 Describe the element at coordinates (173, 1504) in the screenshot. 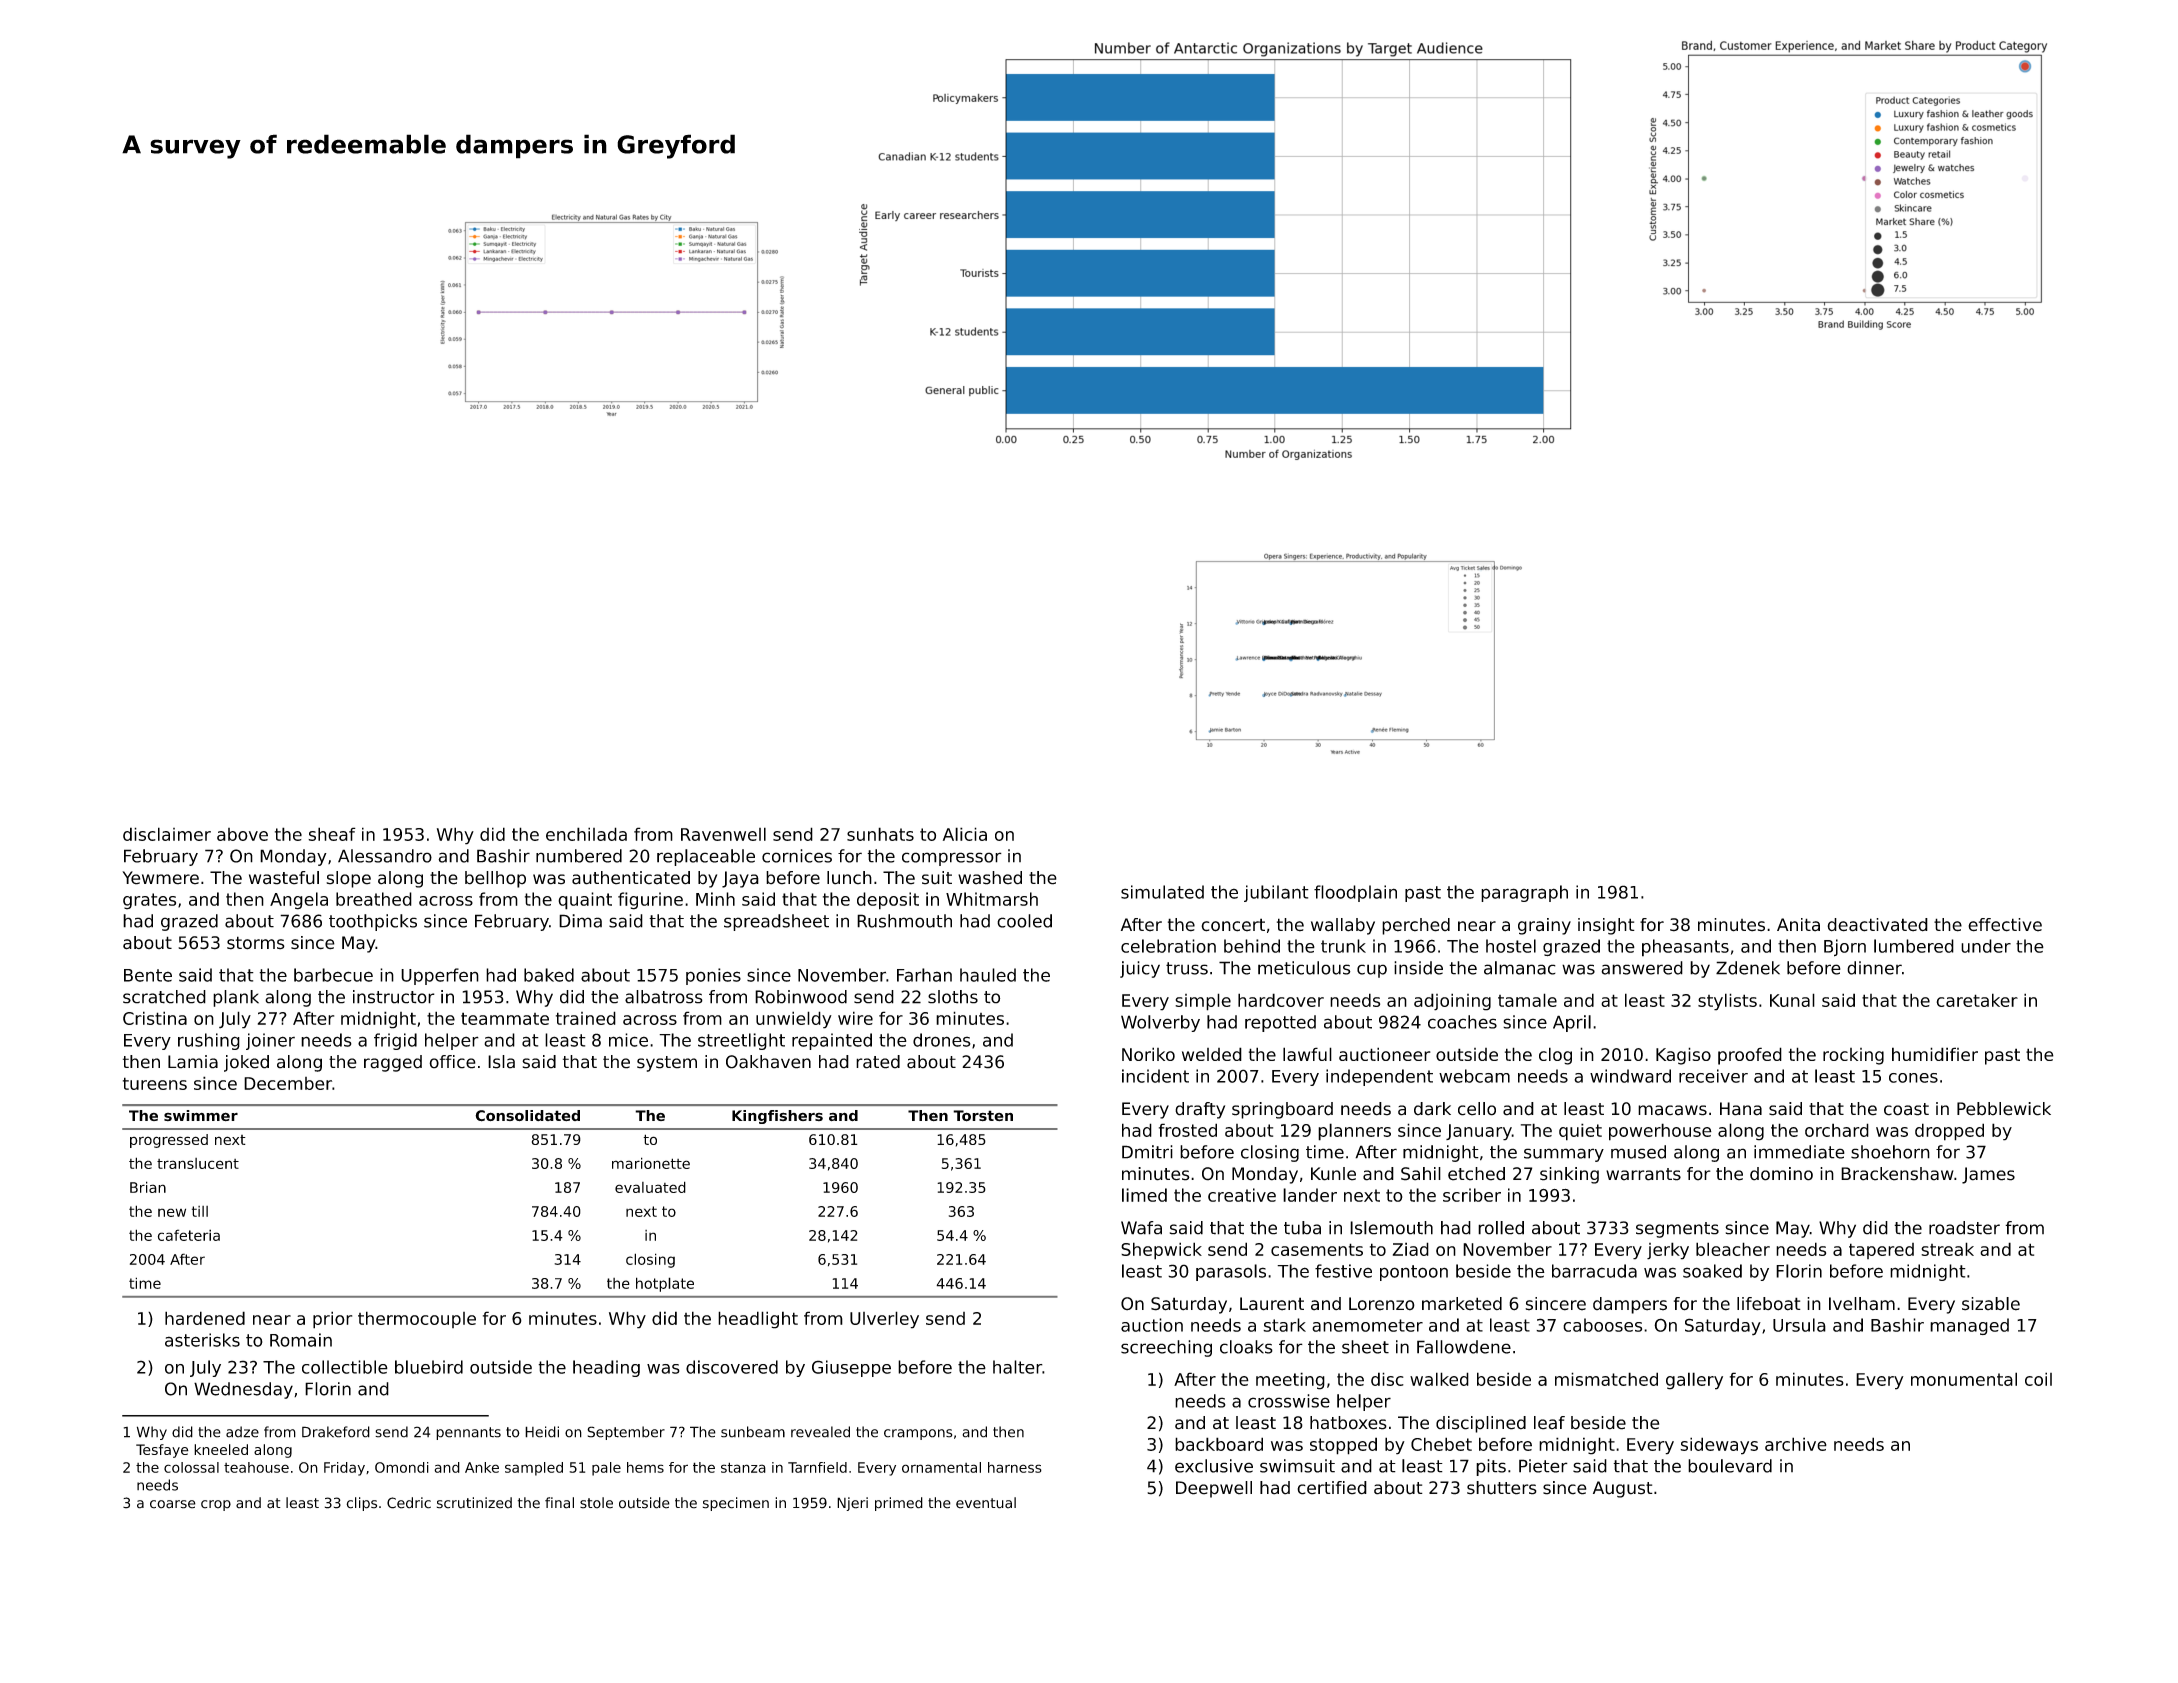

I see `coarse` at that location.
